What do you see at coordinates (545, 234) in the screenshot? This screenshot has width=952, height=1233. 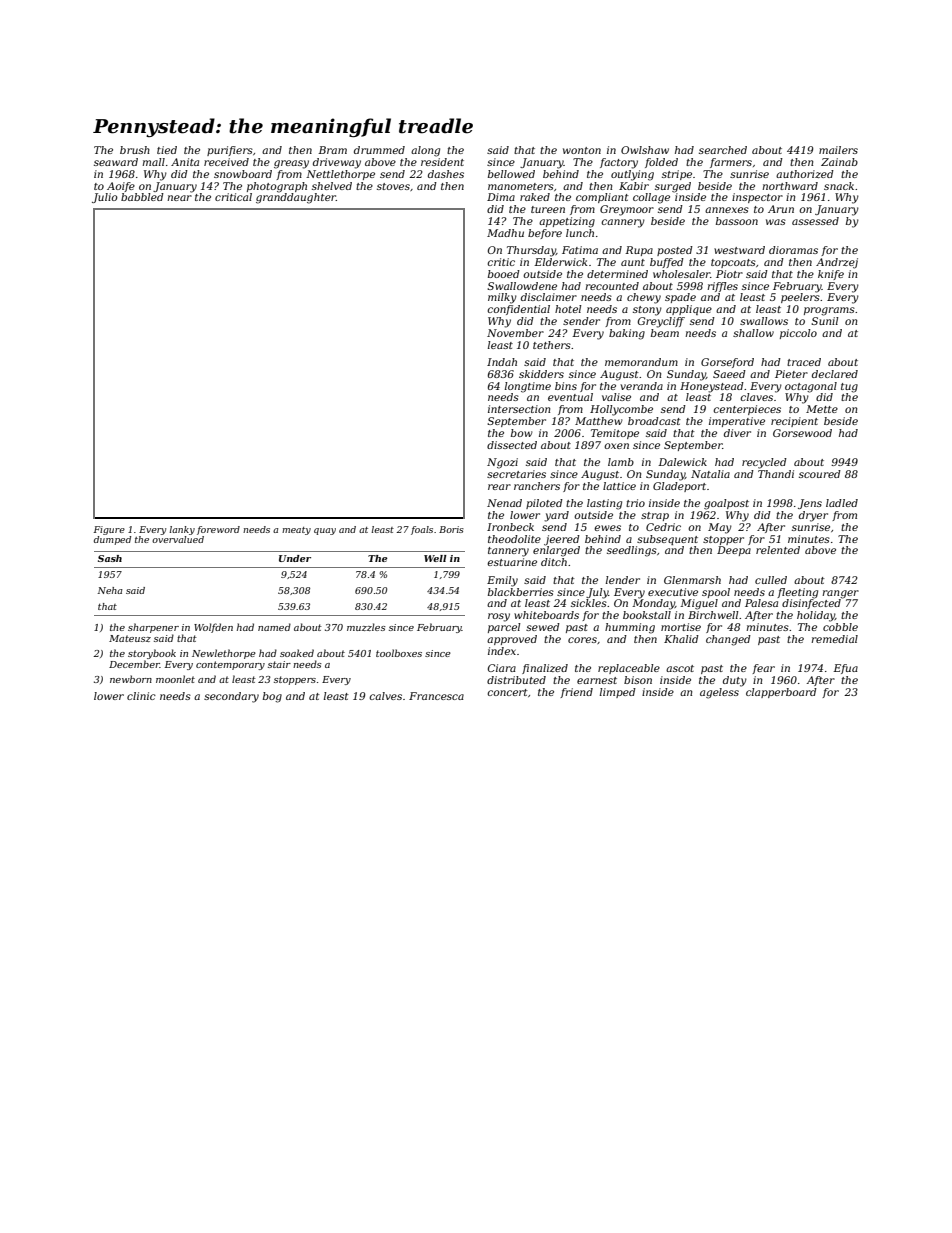 I see `before` at bounding box center [545, 234].
